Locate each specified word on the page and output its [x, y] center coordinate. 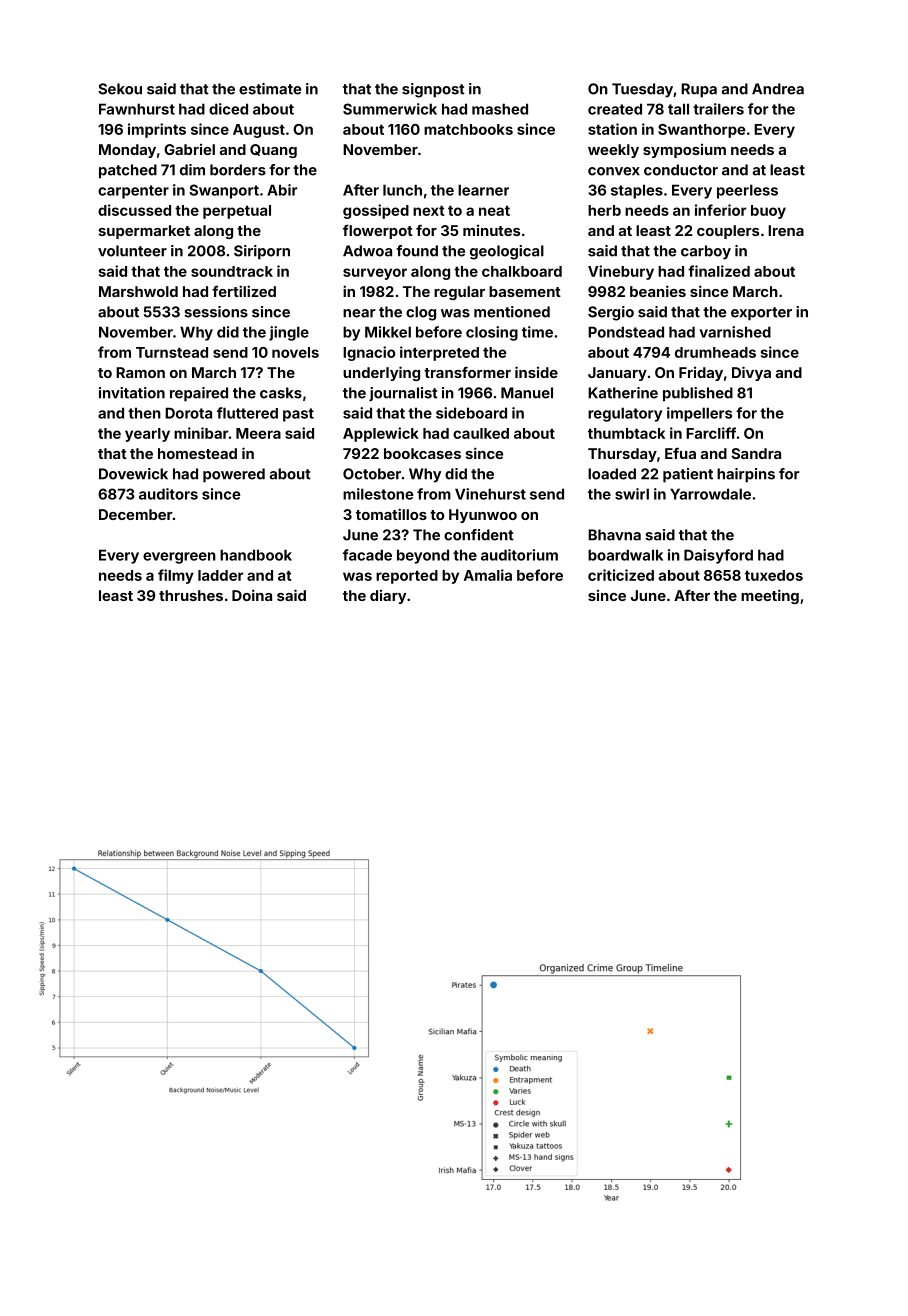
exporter [761, 314]
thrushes [191, 595]
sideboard [471, 413]
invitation [132, 393]
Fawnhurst [137, 109]
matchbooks [468, 129]
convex [614, 171]
